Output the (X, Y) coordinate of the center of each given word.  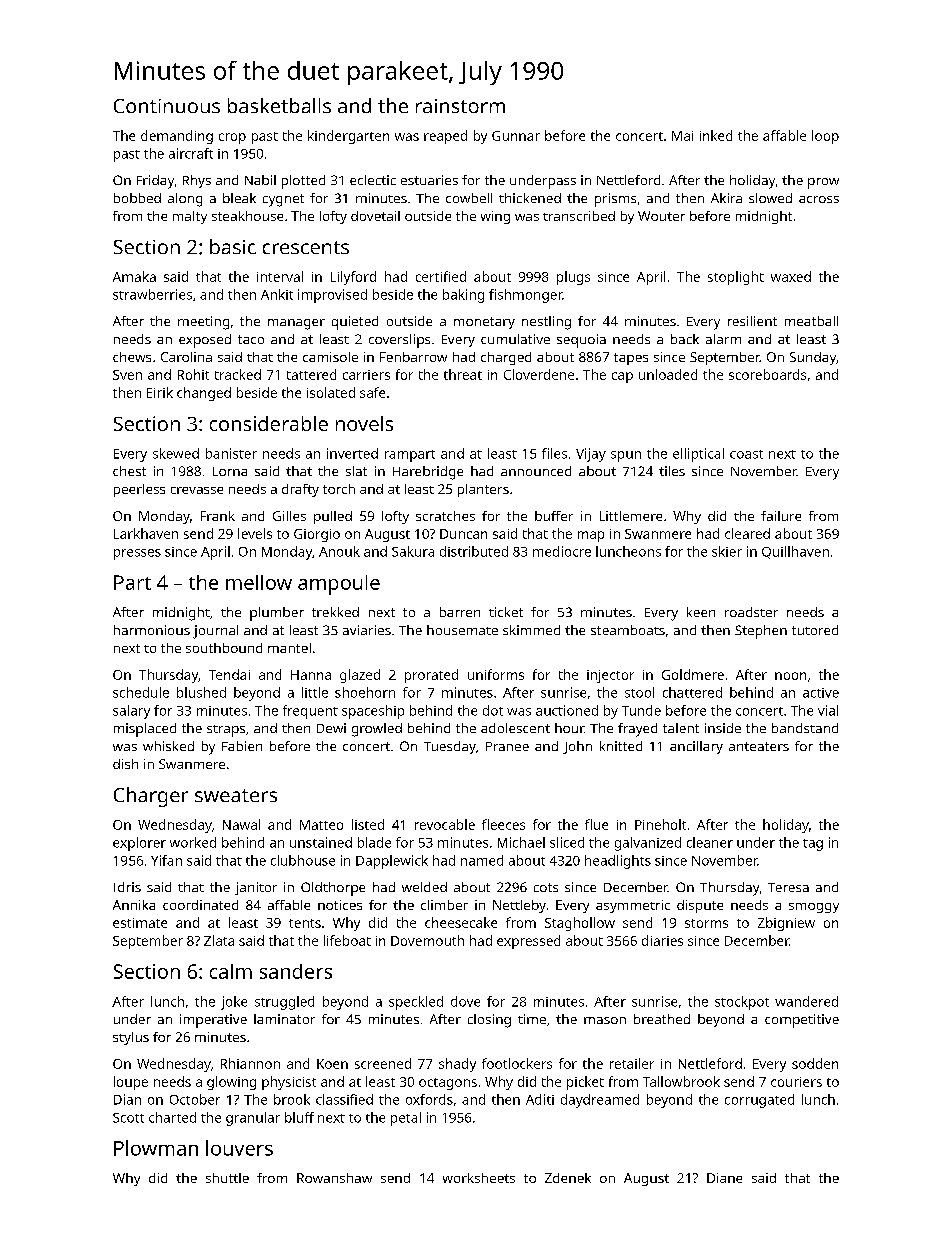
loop (825, 137)
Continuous (167, 106)
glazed (360, 676)
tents (305, 923)
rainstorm (460, 106)
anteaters (759, 746)
